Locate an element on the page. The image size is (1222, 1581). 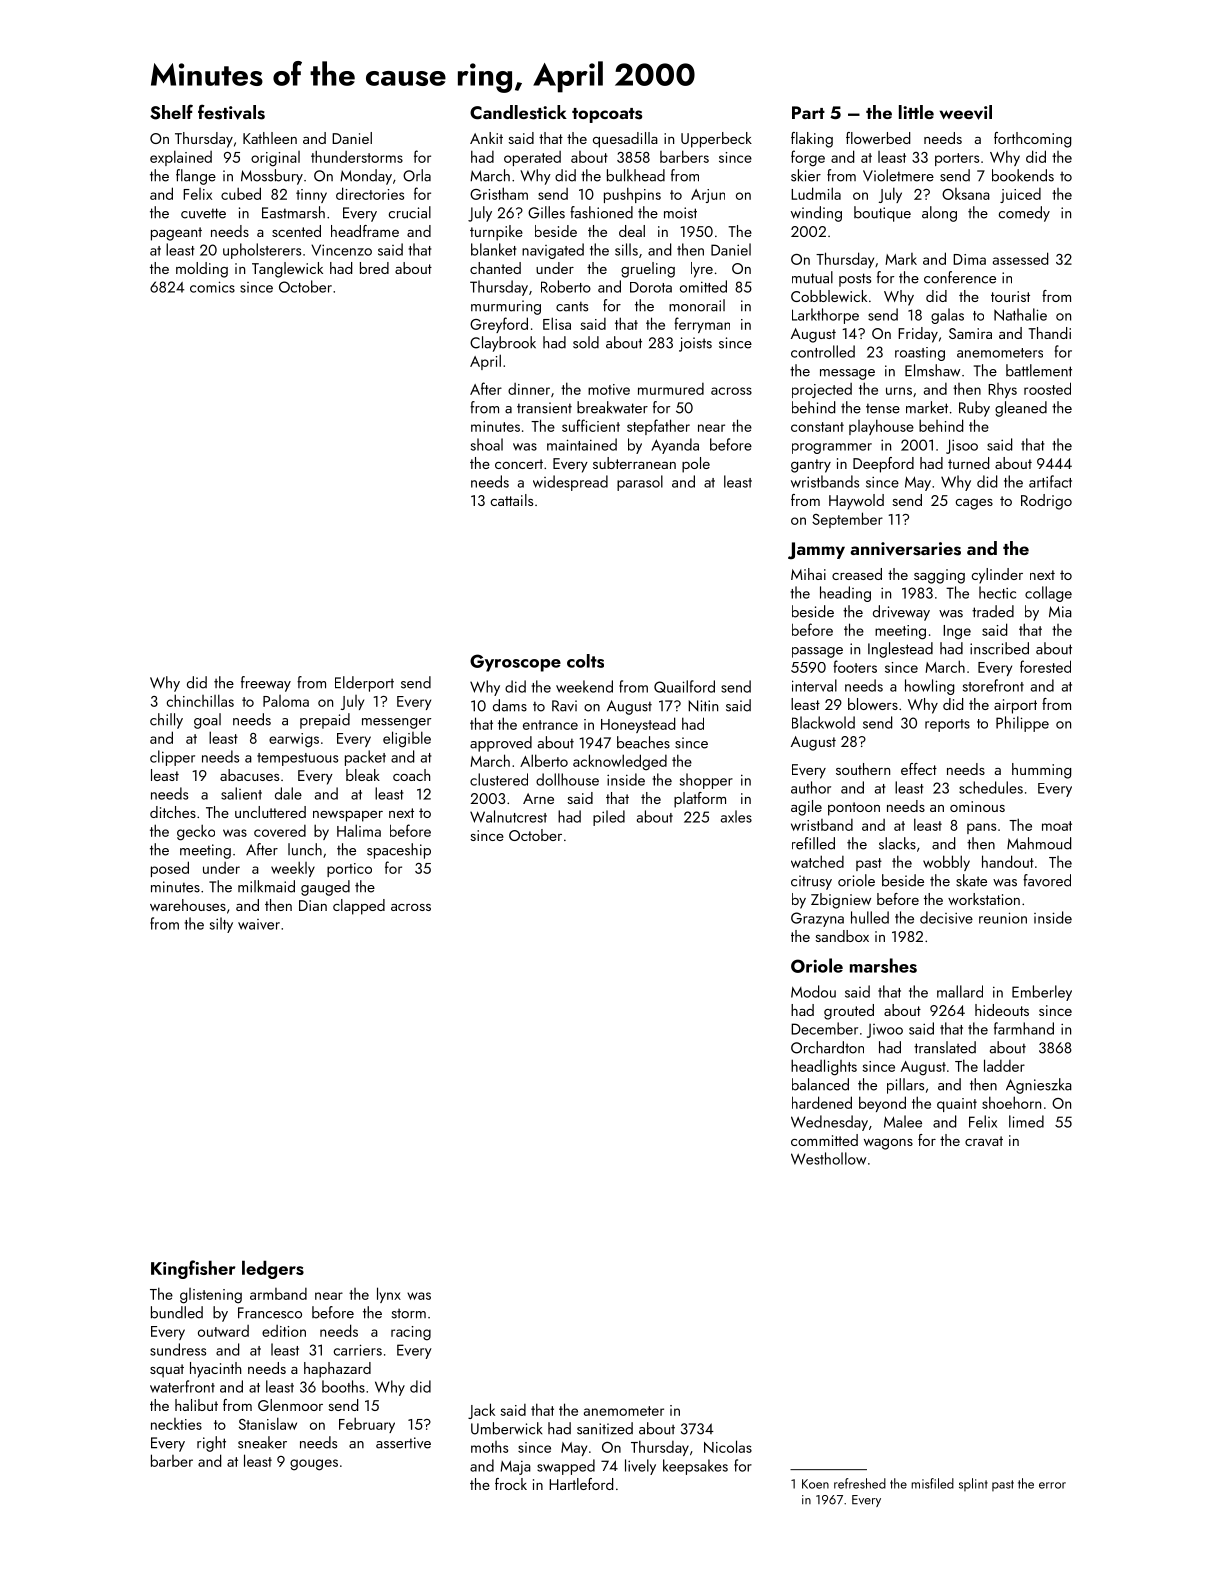
Mahmoud is located at coordinates (1039, 843).
